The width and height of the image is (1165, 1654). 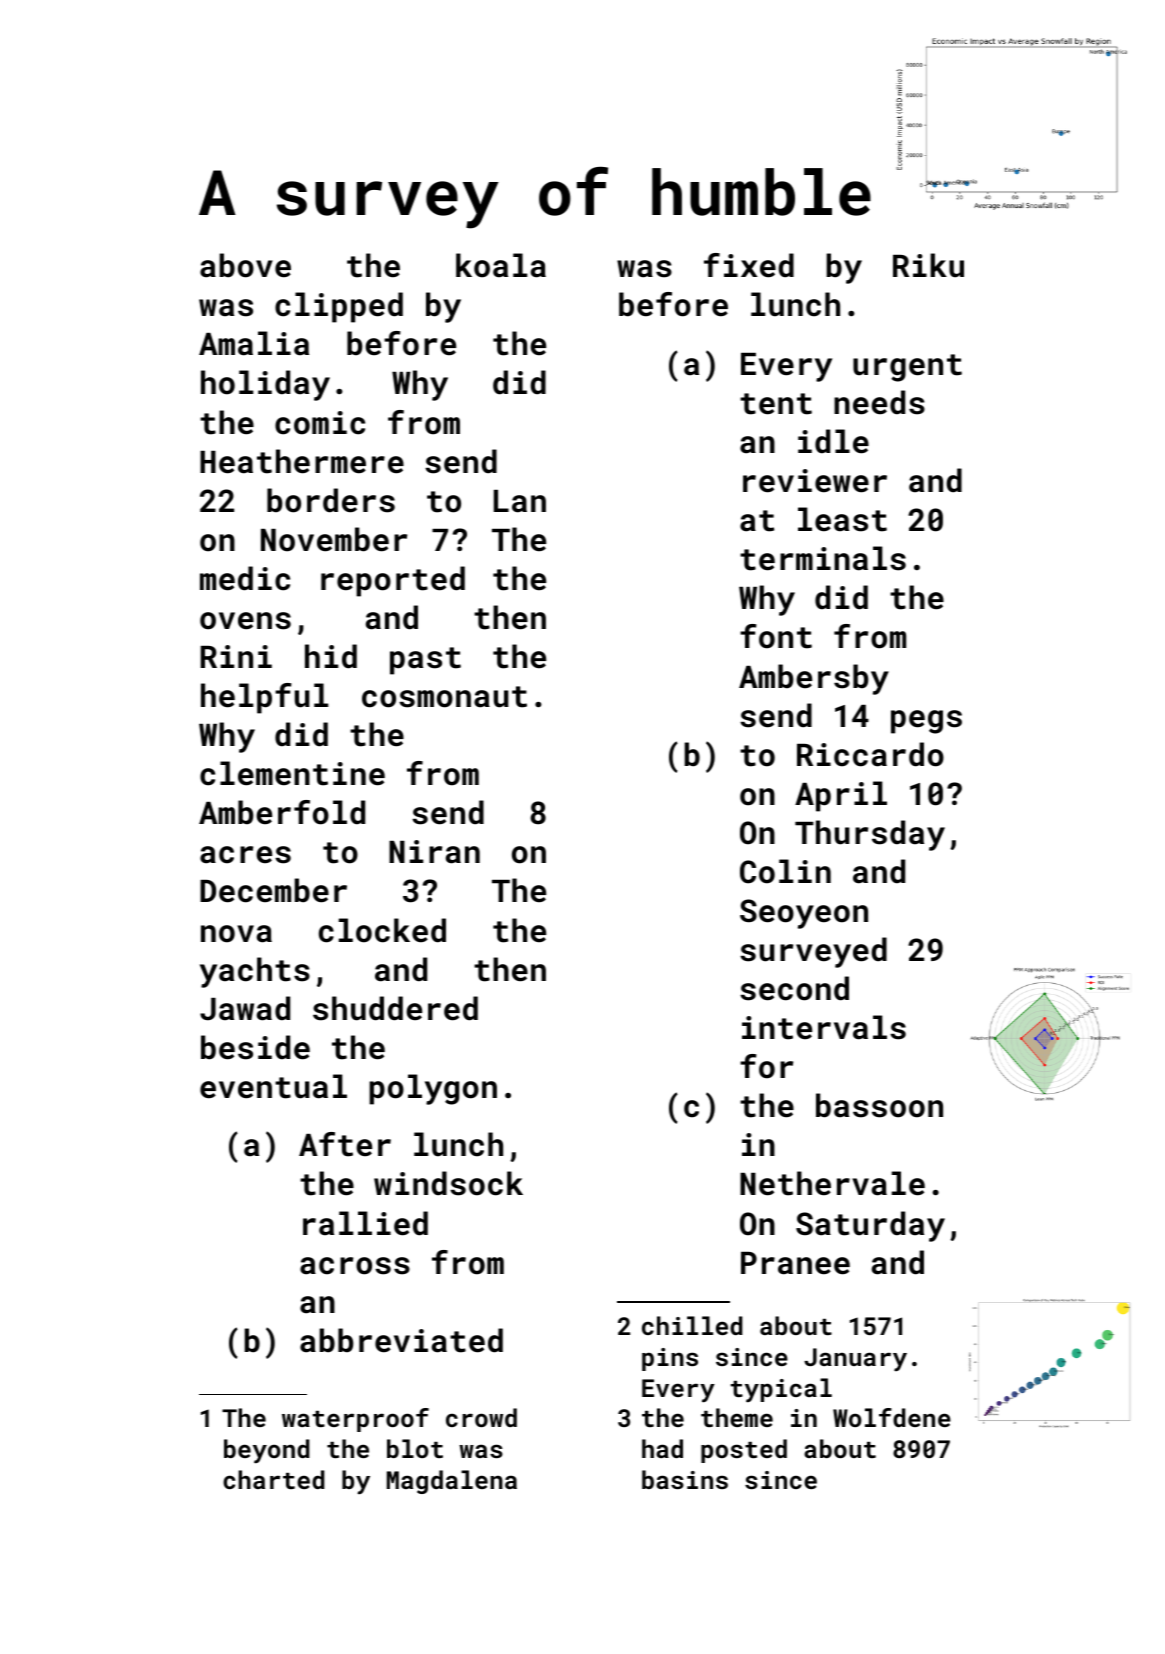 What do you see at coordinates (434, 852) in the image?
I see `Niran` at bounding box center [434, 852].
